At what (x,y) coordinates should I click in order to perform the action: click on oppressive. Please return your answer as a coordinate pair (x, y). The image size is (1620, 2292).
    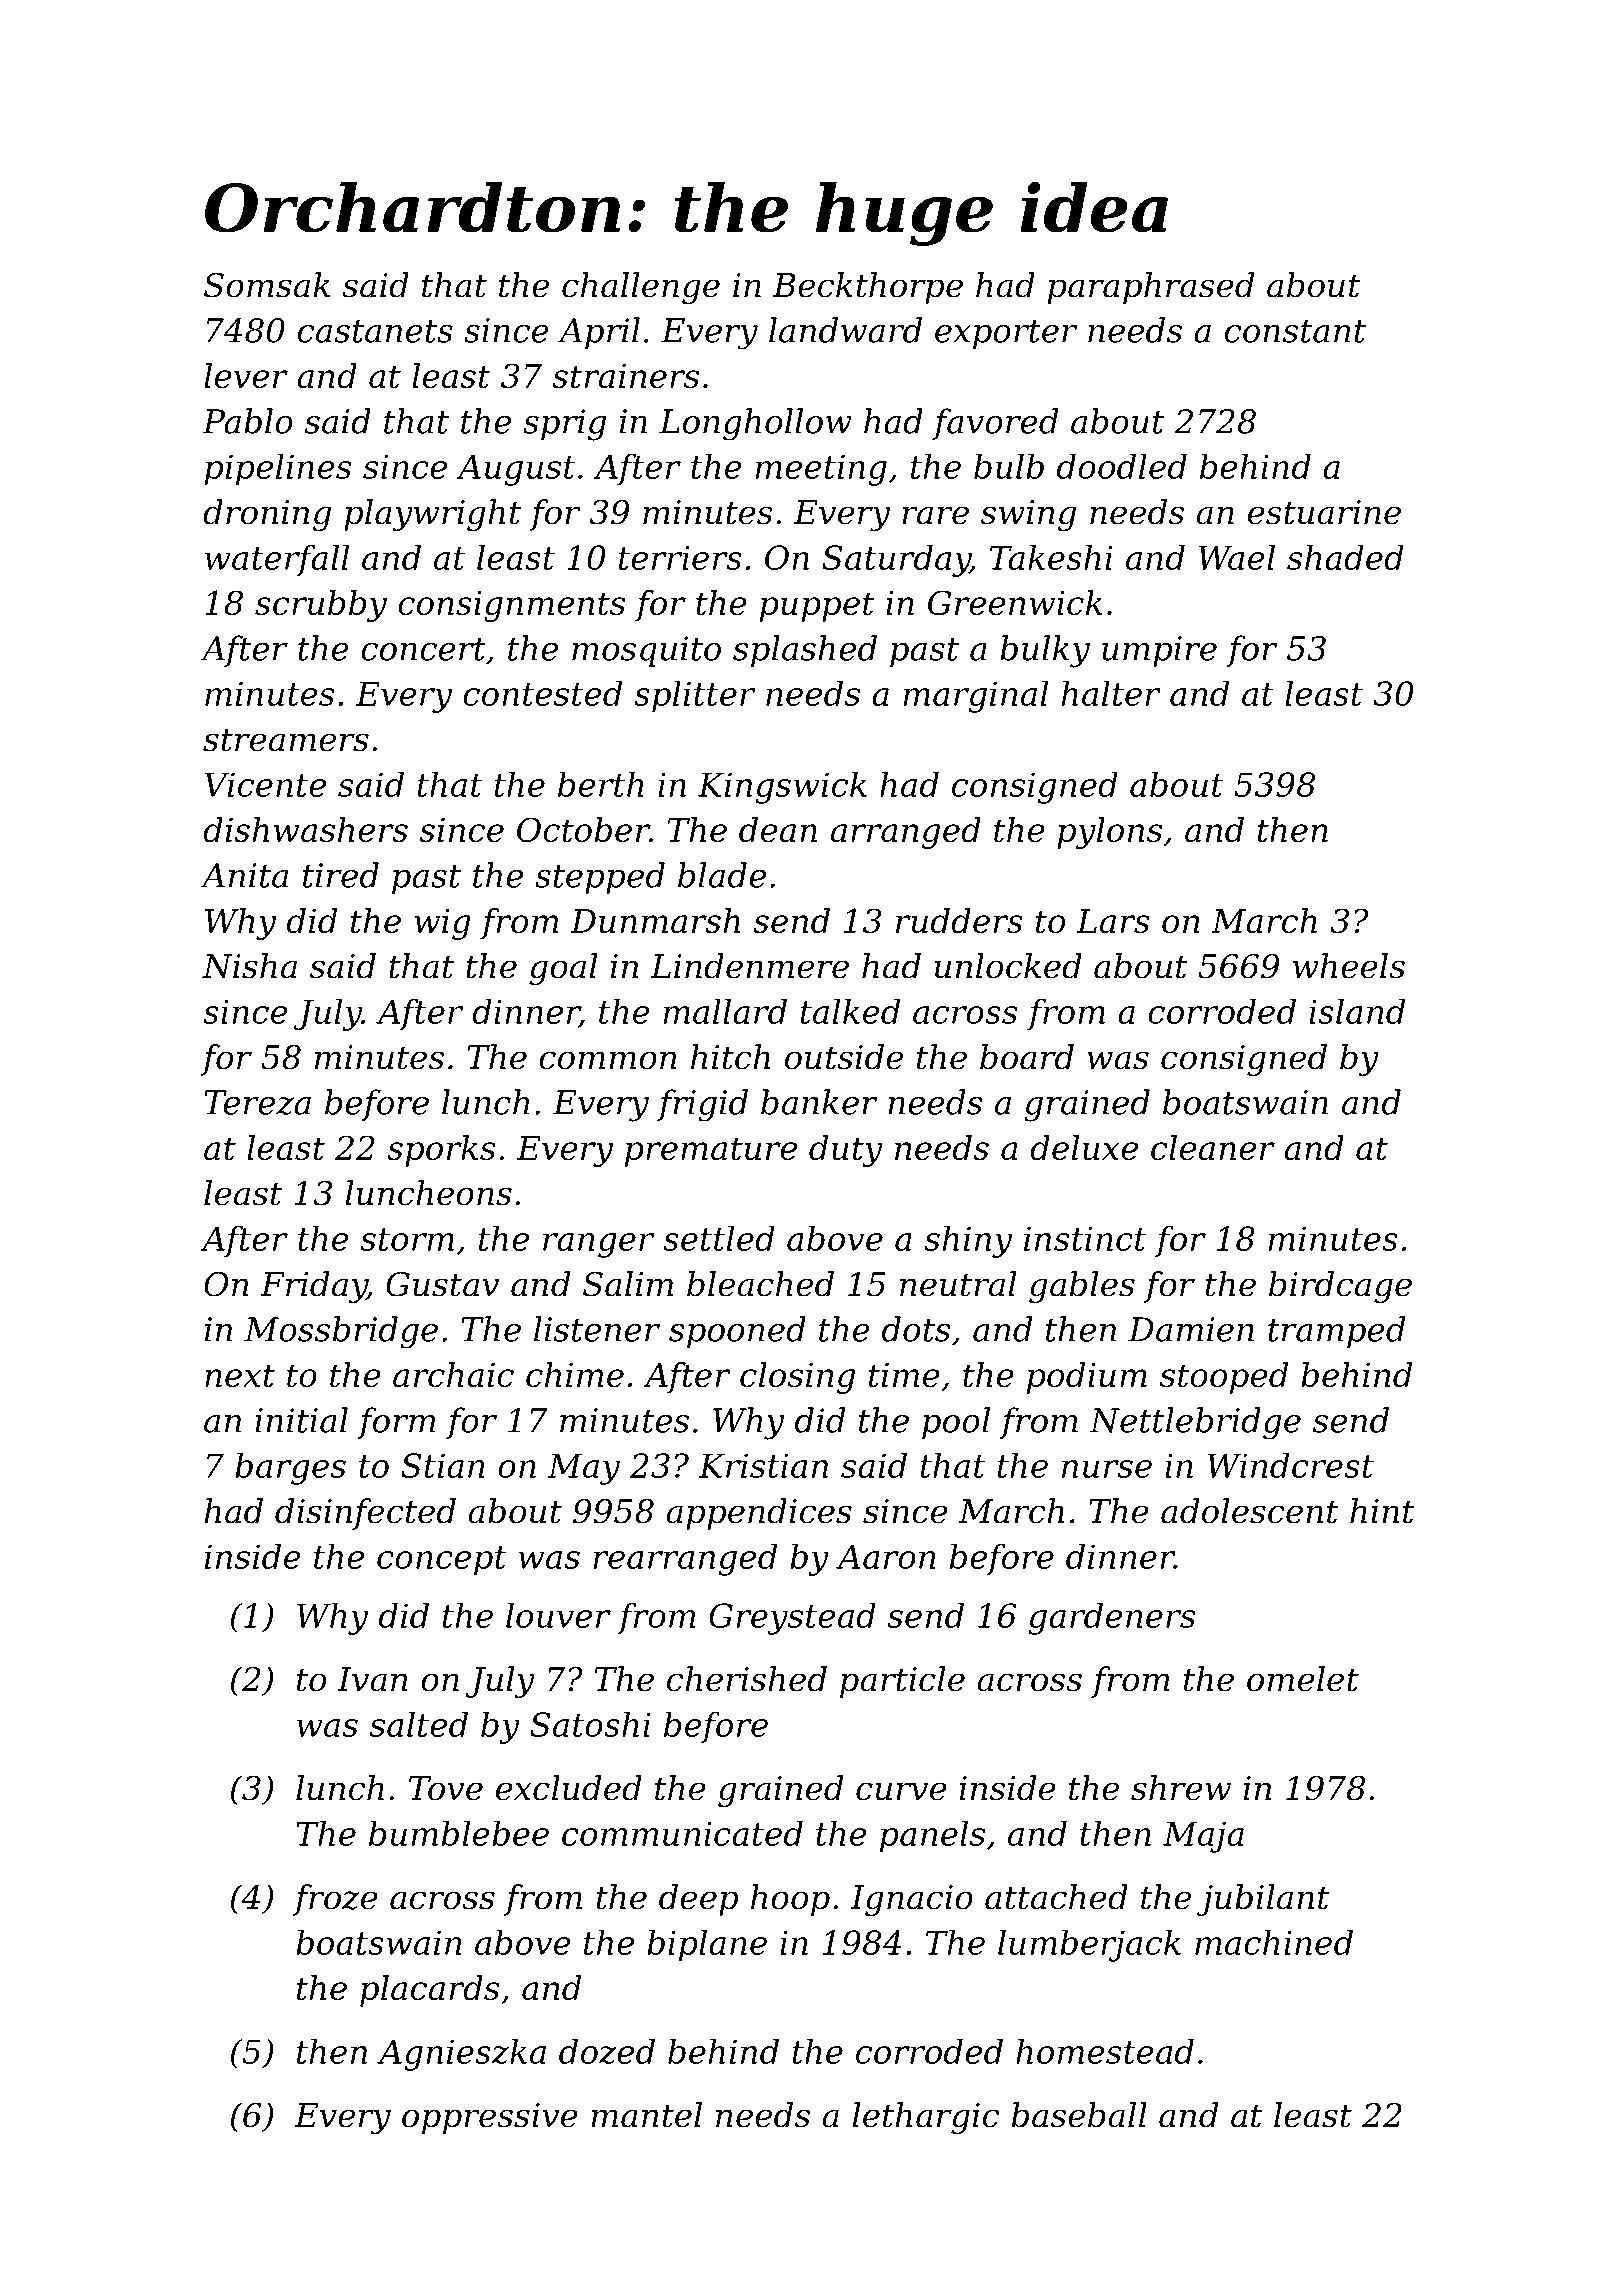
    Looking at the image, I should click on (490, 2118).
